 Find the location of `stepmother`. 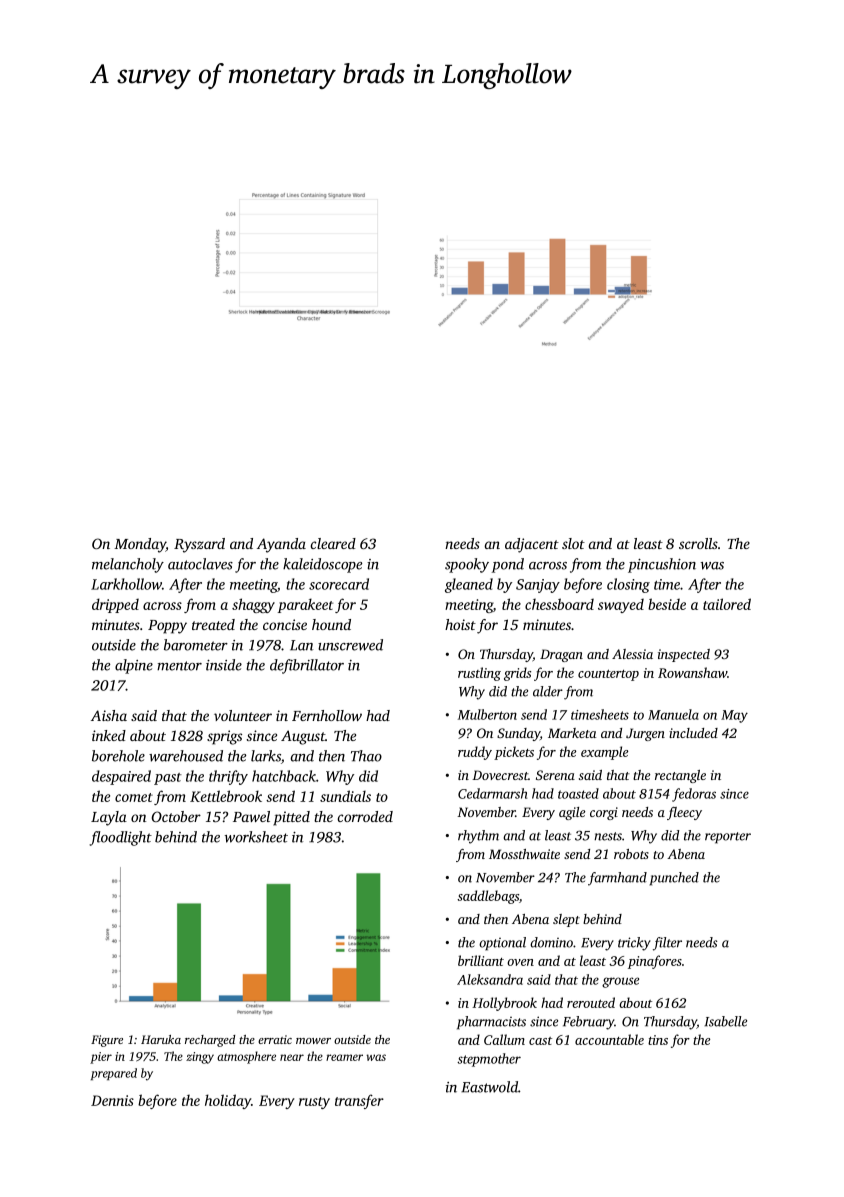

stepmother is located at coordinates (489, 1060).
